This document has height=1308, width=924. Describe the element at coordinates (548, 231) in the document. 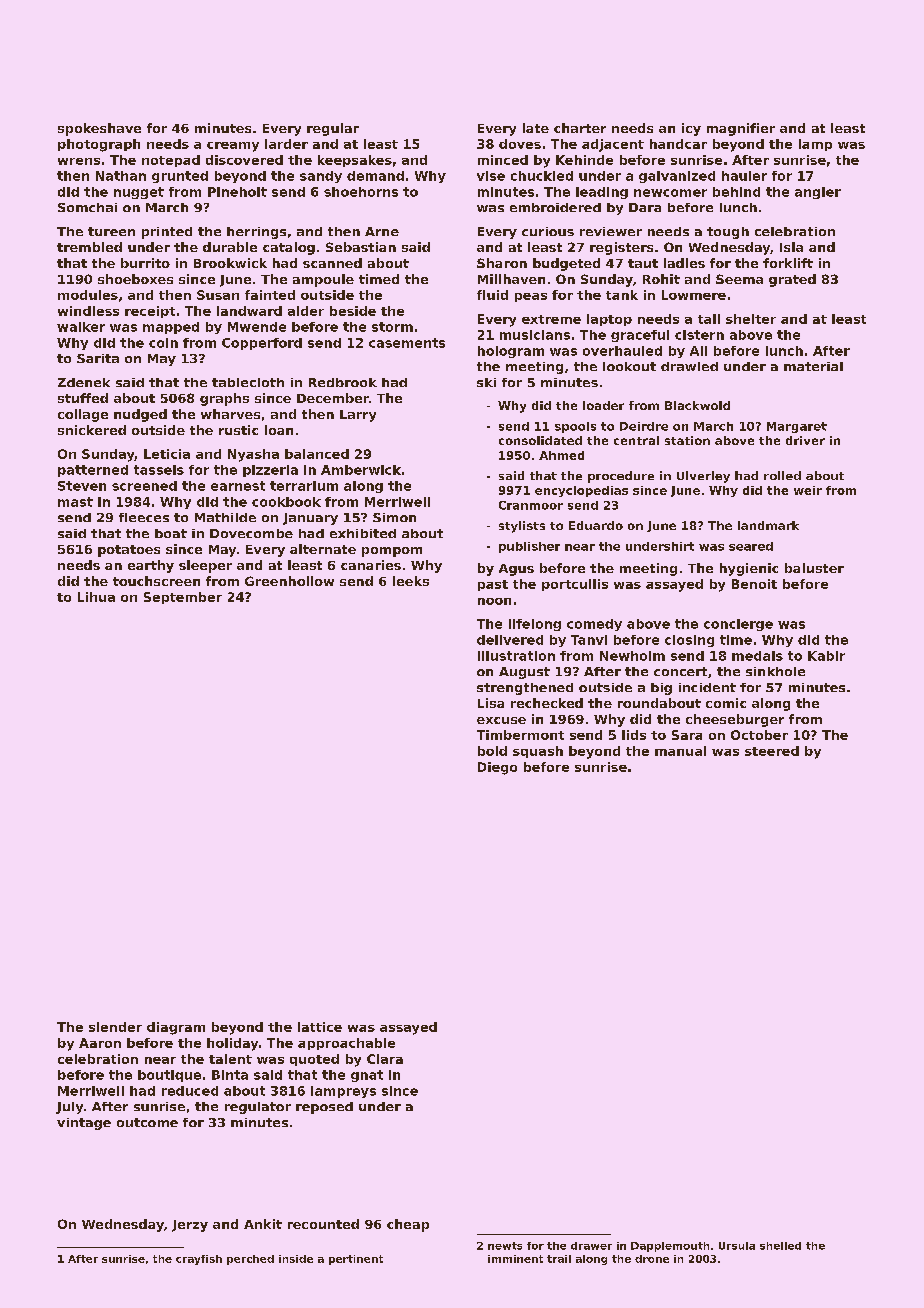

I see `curious` at that location.
